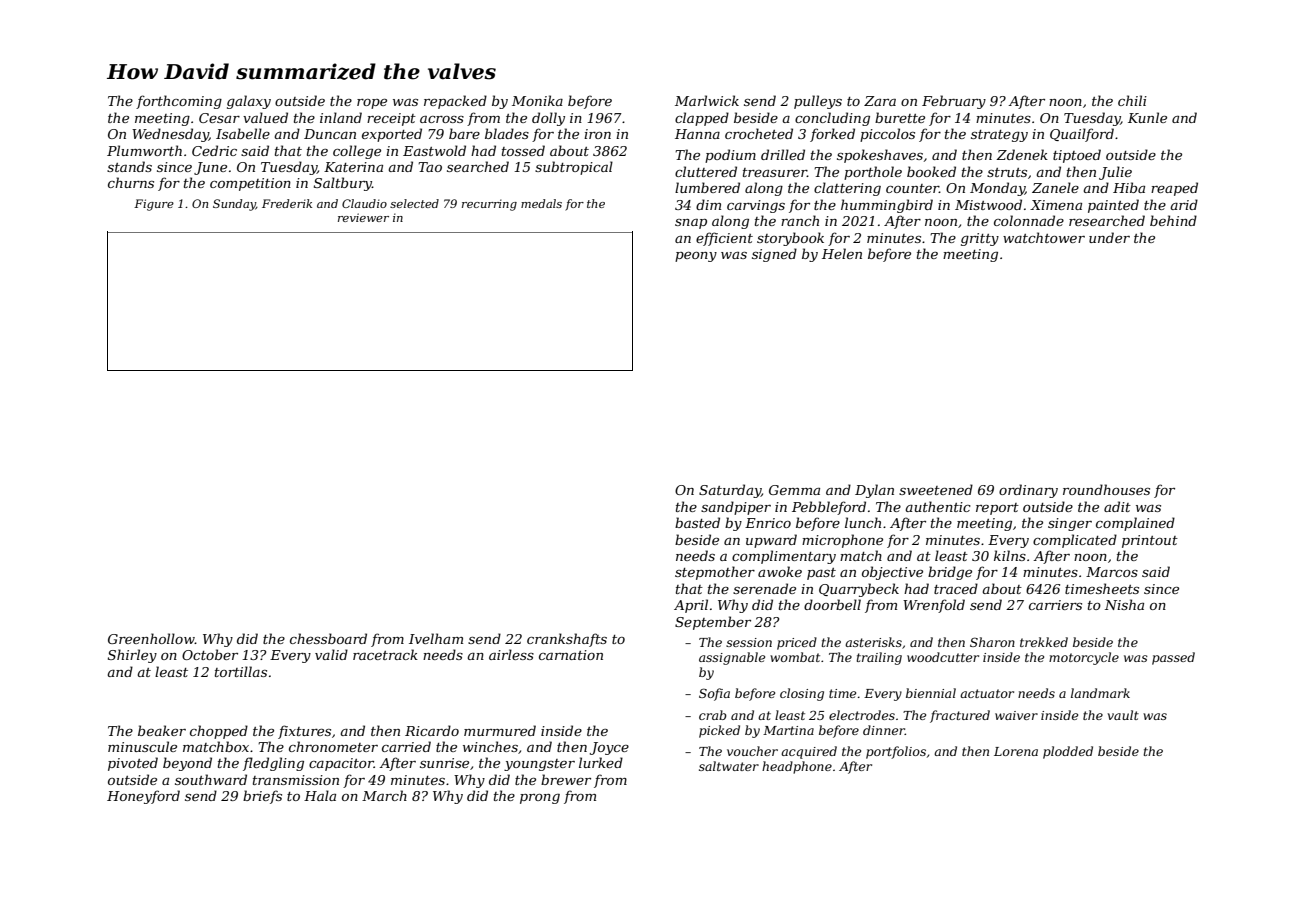  Describe the element at coordinates (730, 491) in the screenshot. I see `Saturday` at that location.
